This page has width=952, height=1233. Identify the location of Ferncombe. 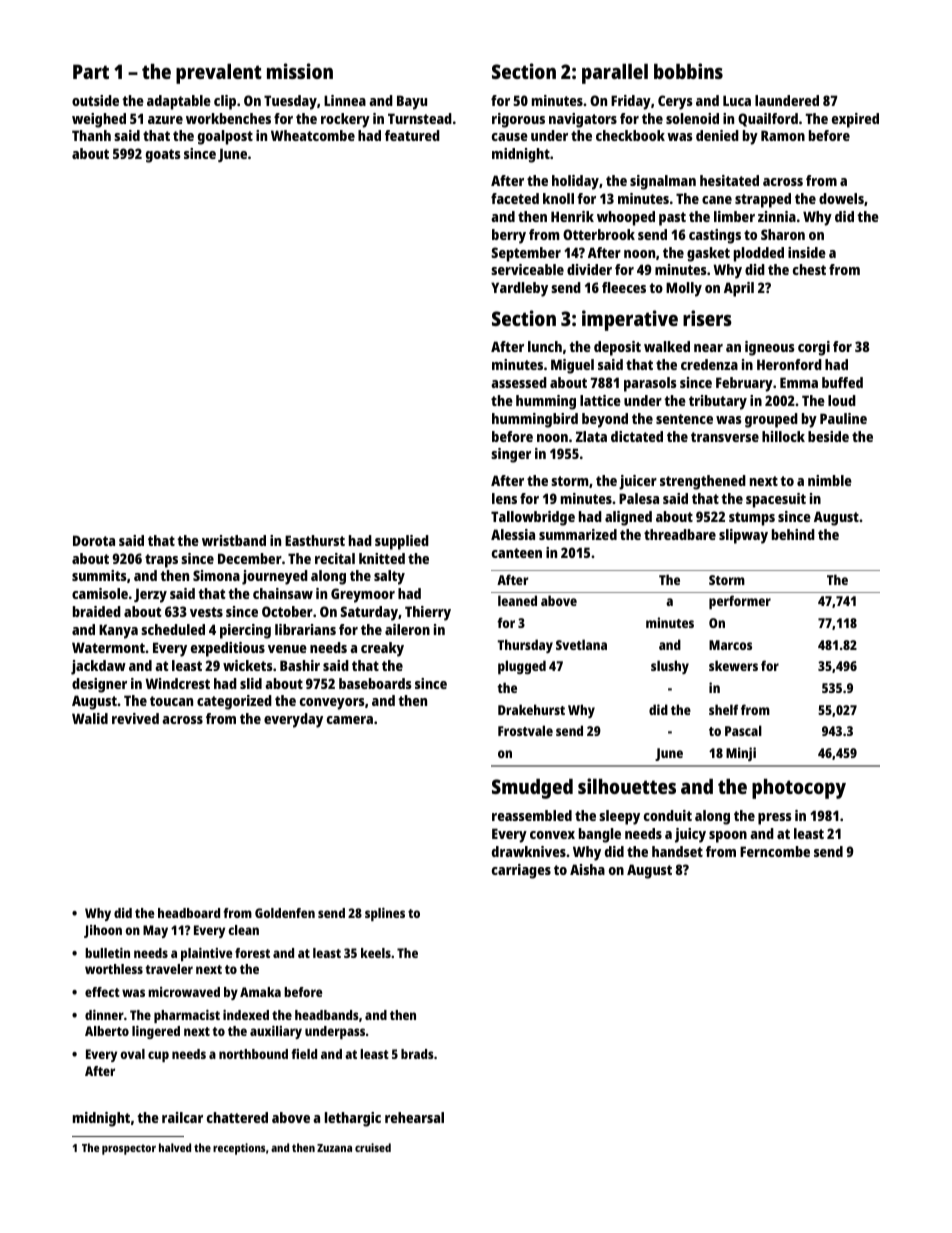
(775, 851).
